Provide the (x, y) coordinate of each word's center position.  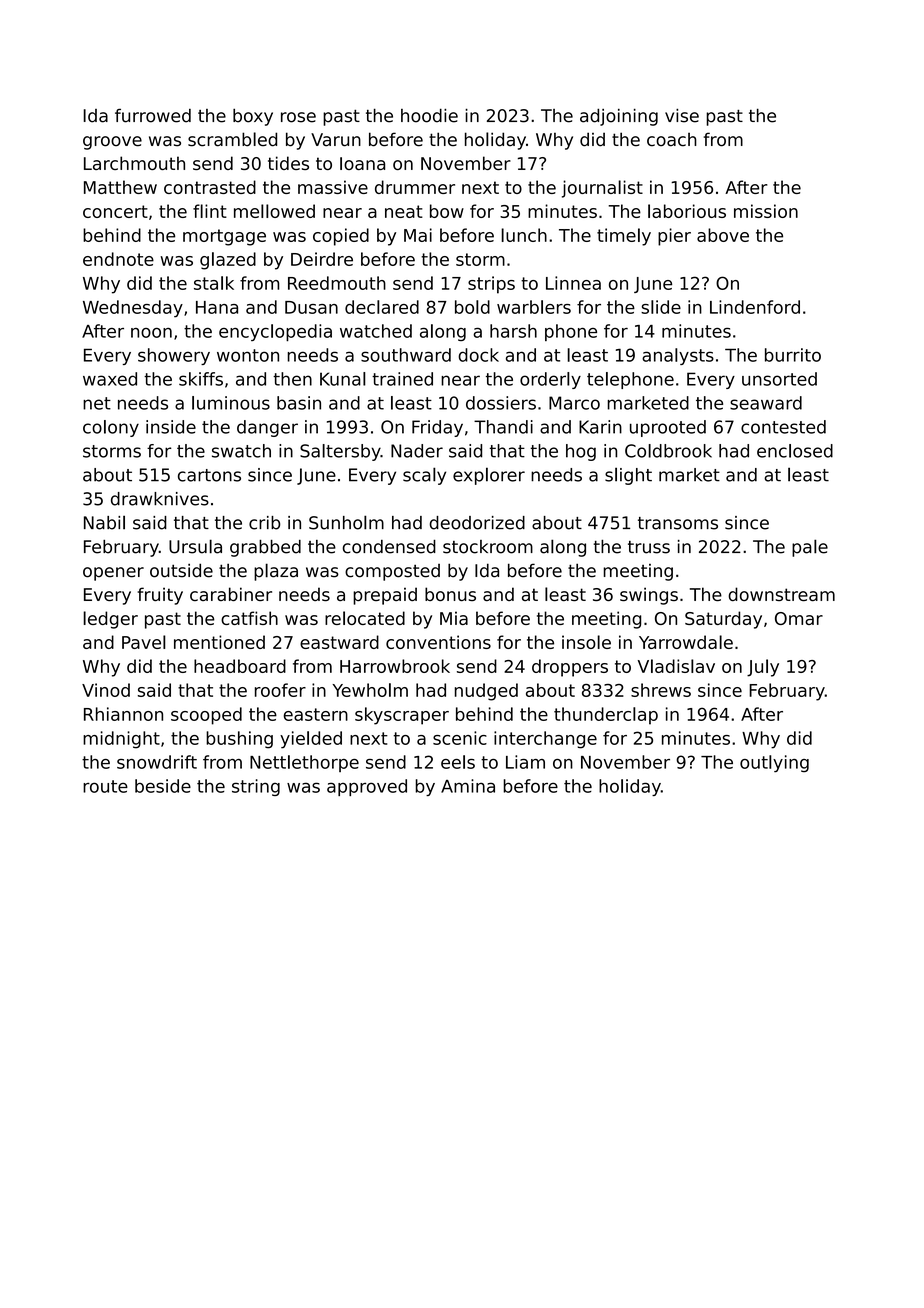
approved (367, 787)
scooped (206, 716)
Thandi (503, 427)
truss (649, 547)
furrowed (153, 116)
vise (682, 116)
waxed (110, 379)
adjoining (619, 117)
